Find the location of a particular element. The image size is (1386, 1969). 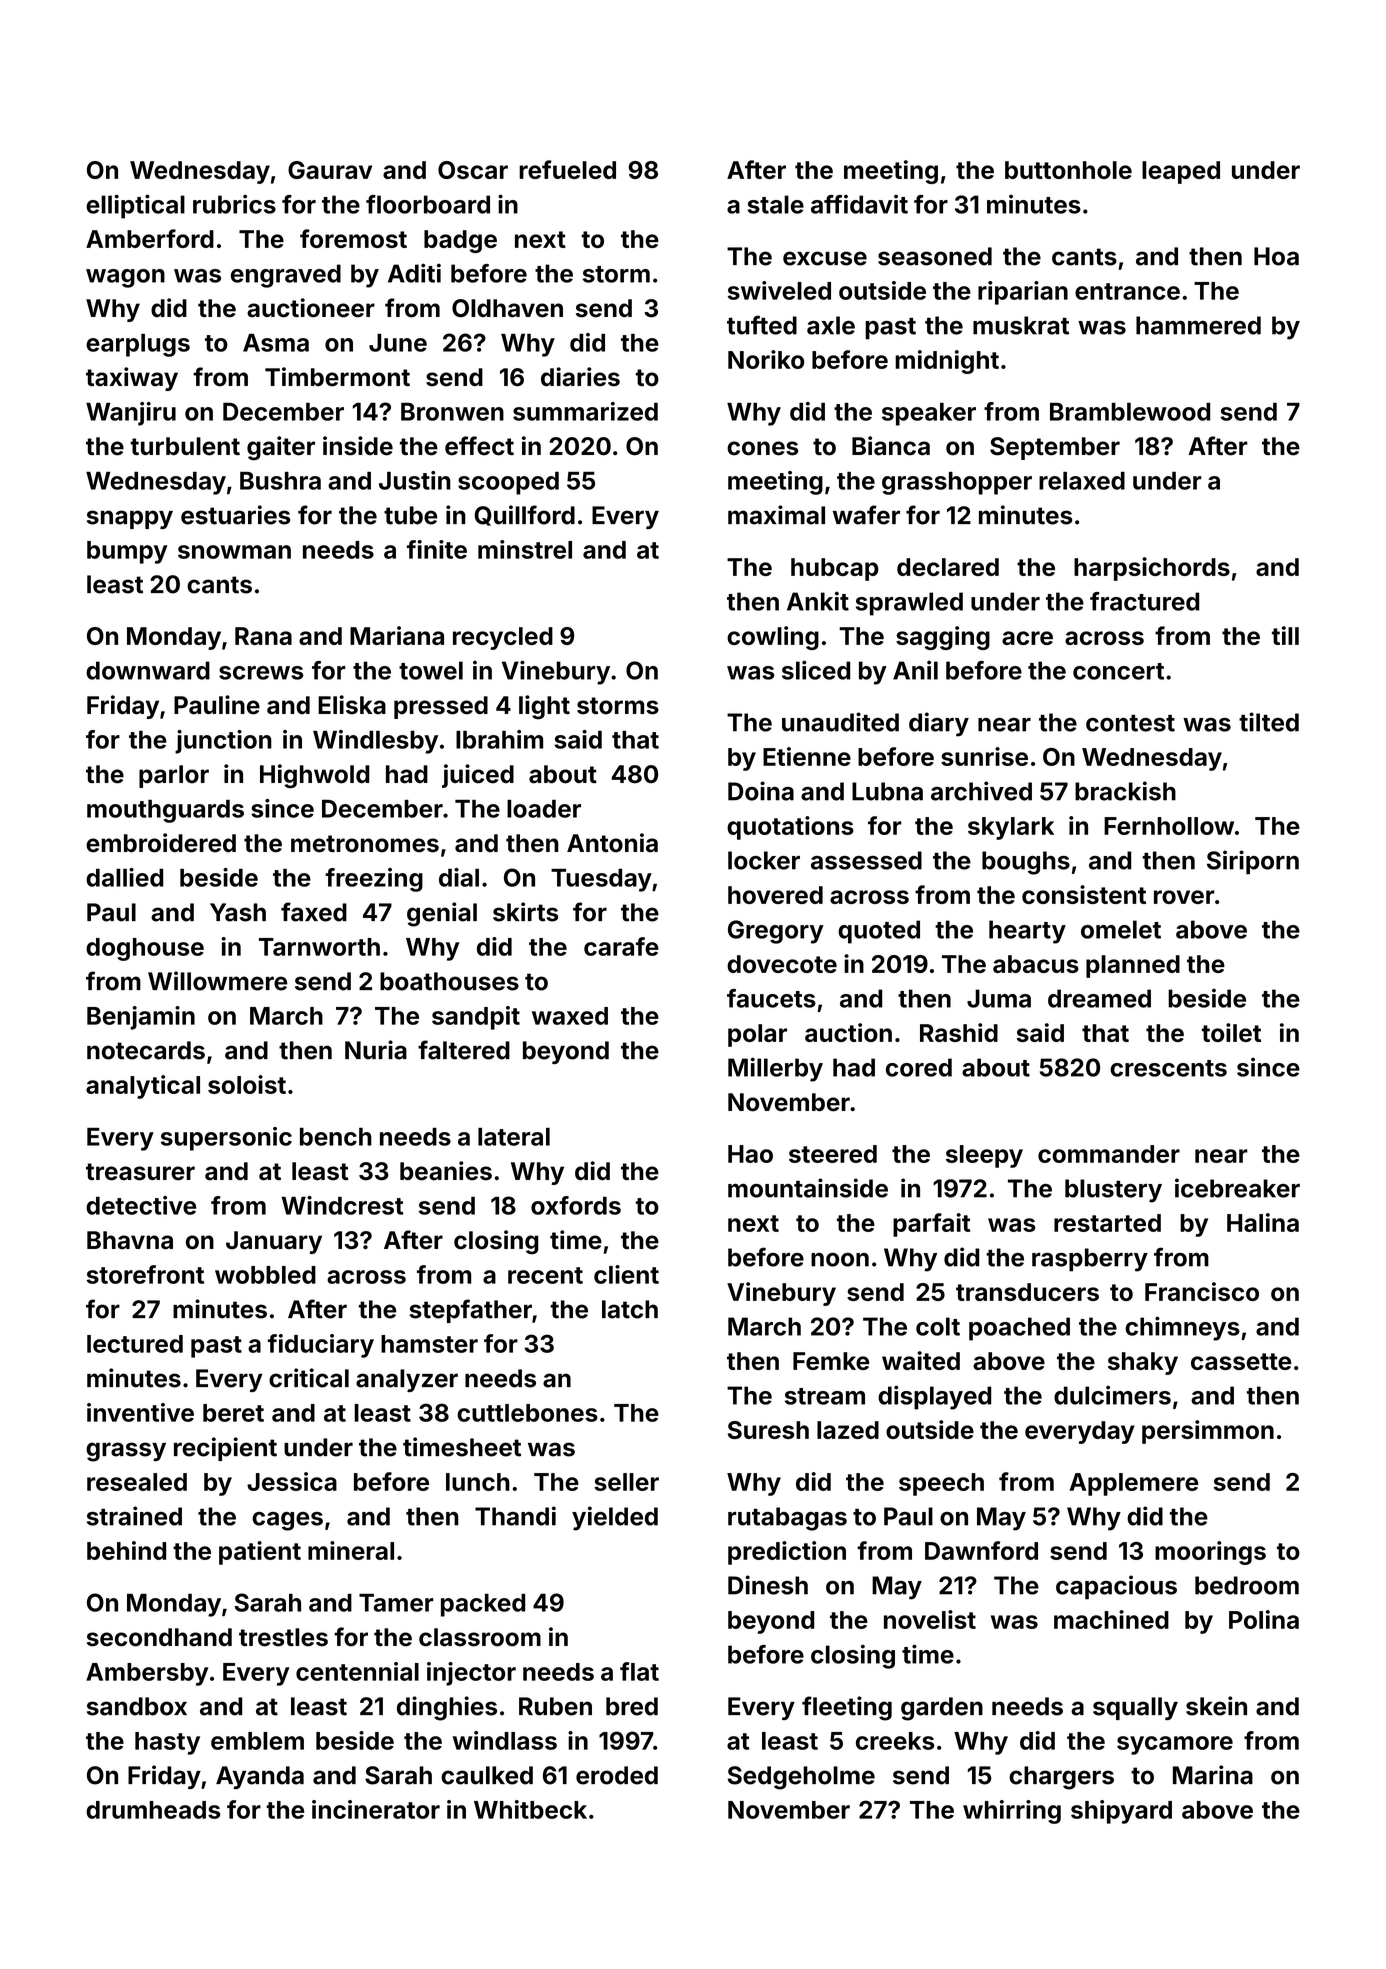

riparian is located at coordinates (1023, 293).
